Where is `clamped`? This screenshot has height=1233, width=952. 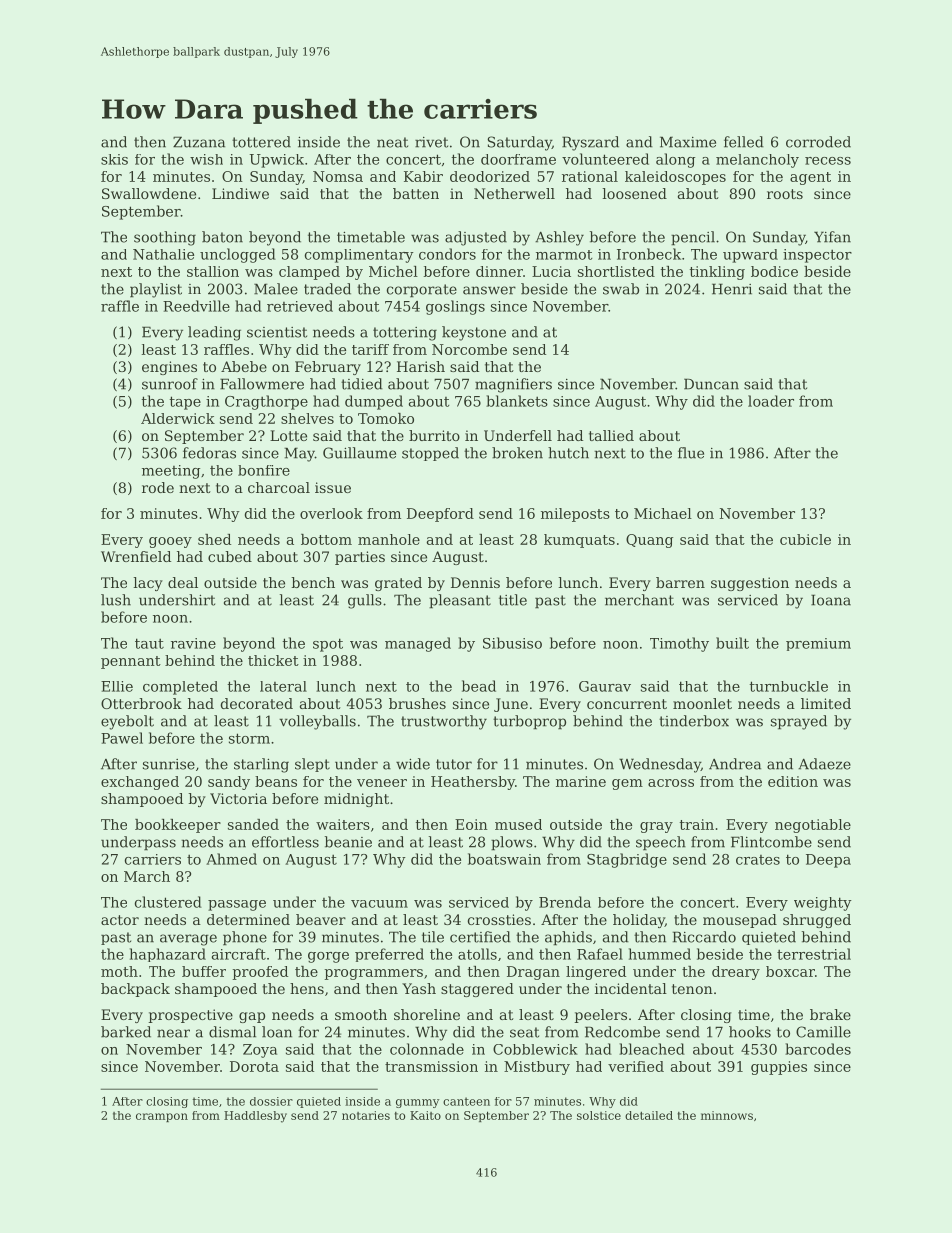
clamped is located at coordinates (309, 273).
